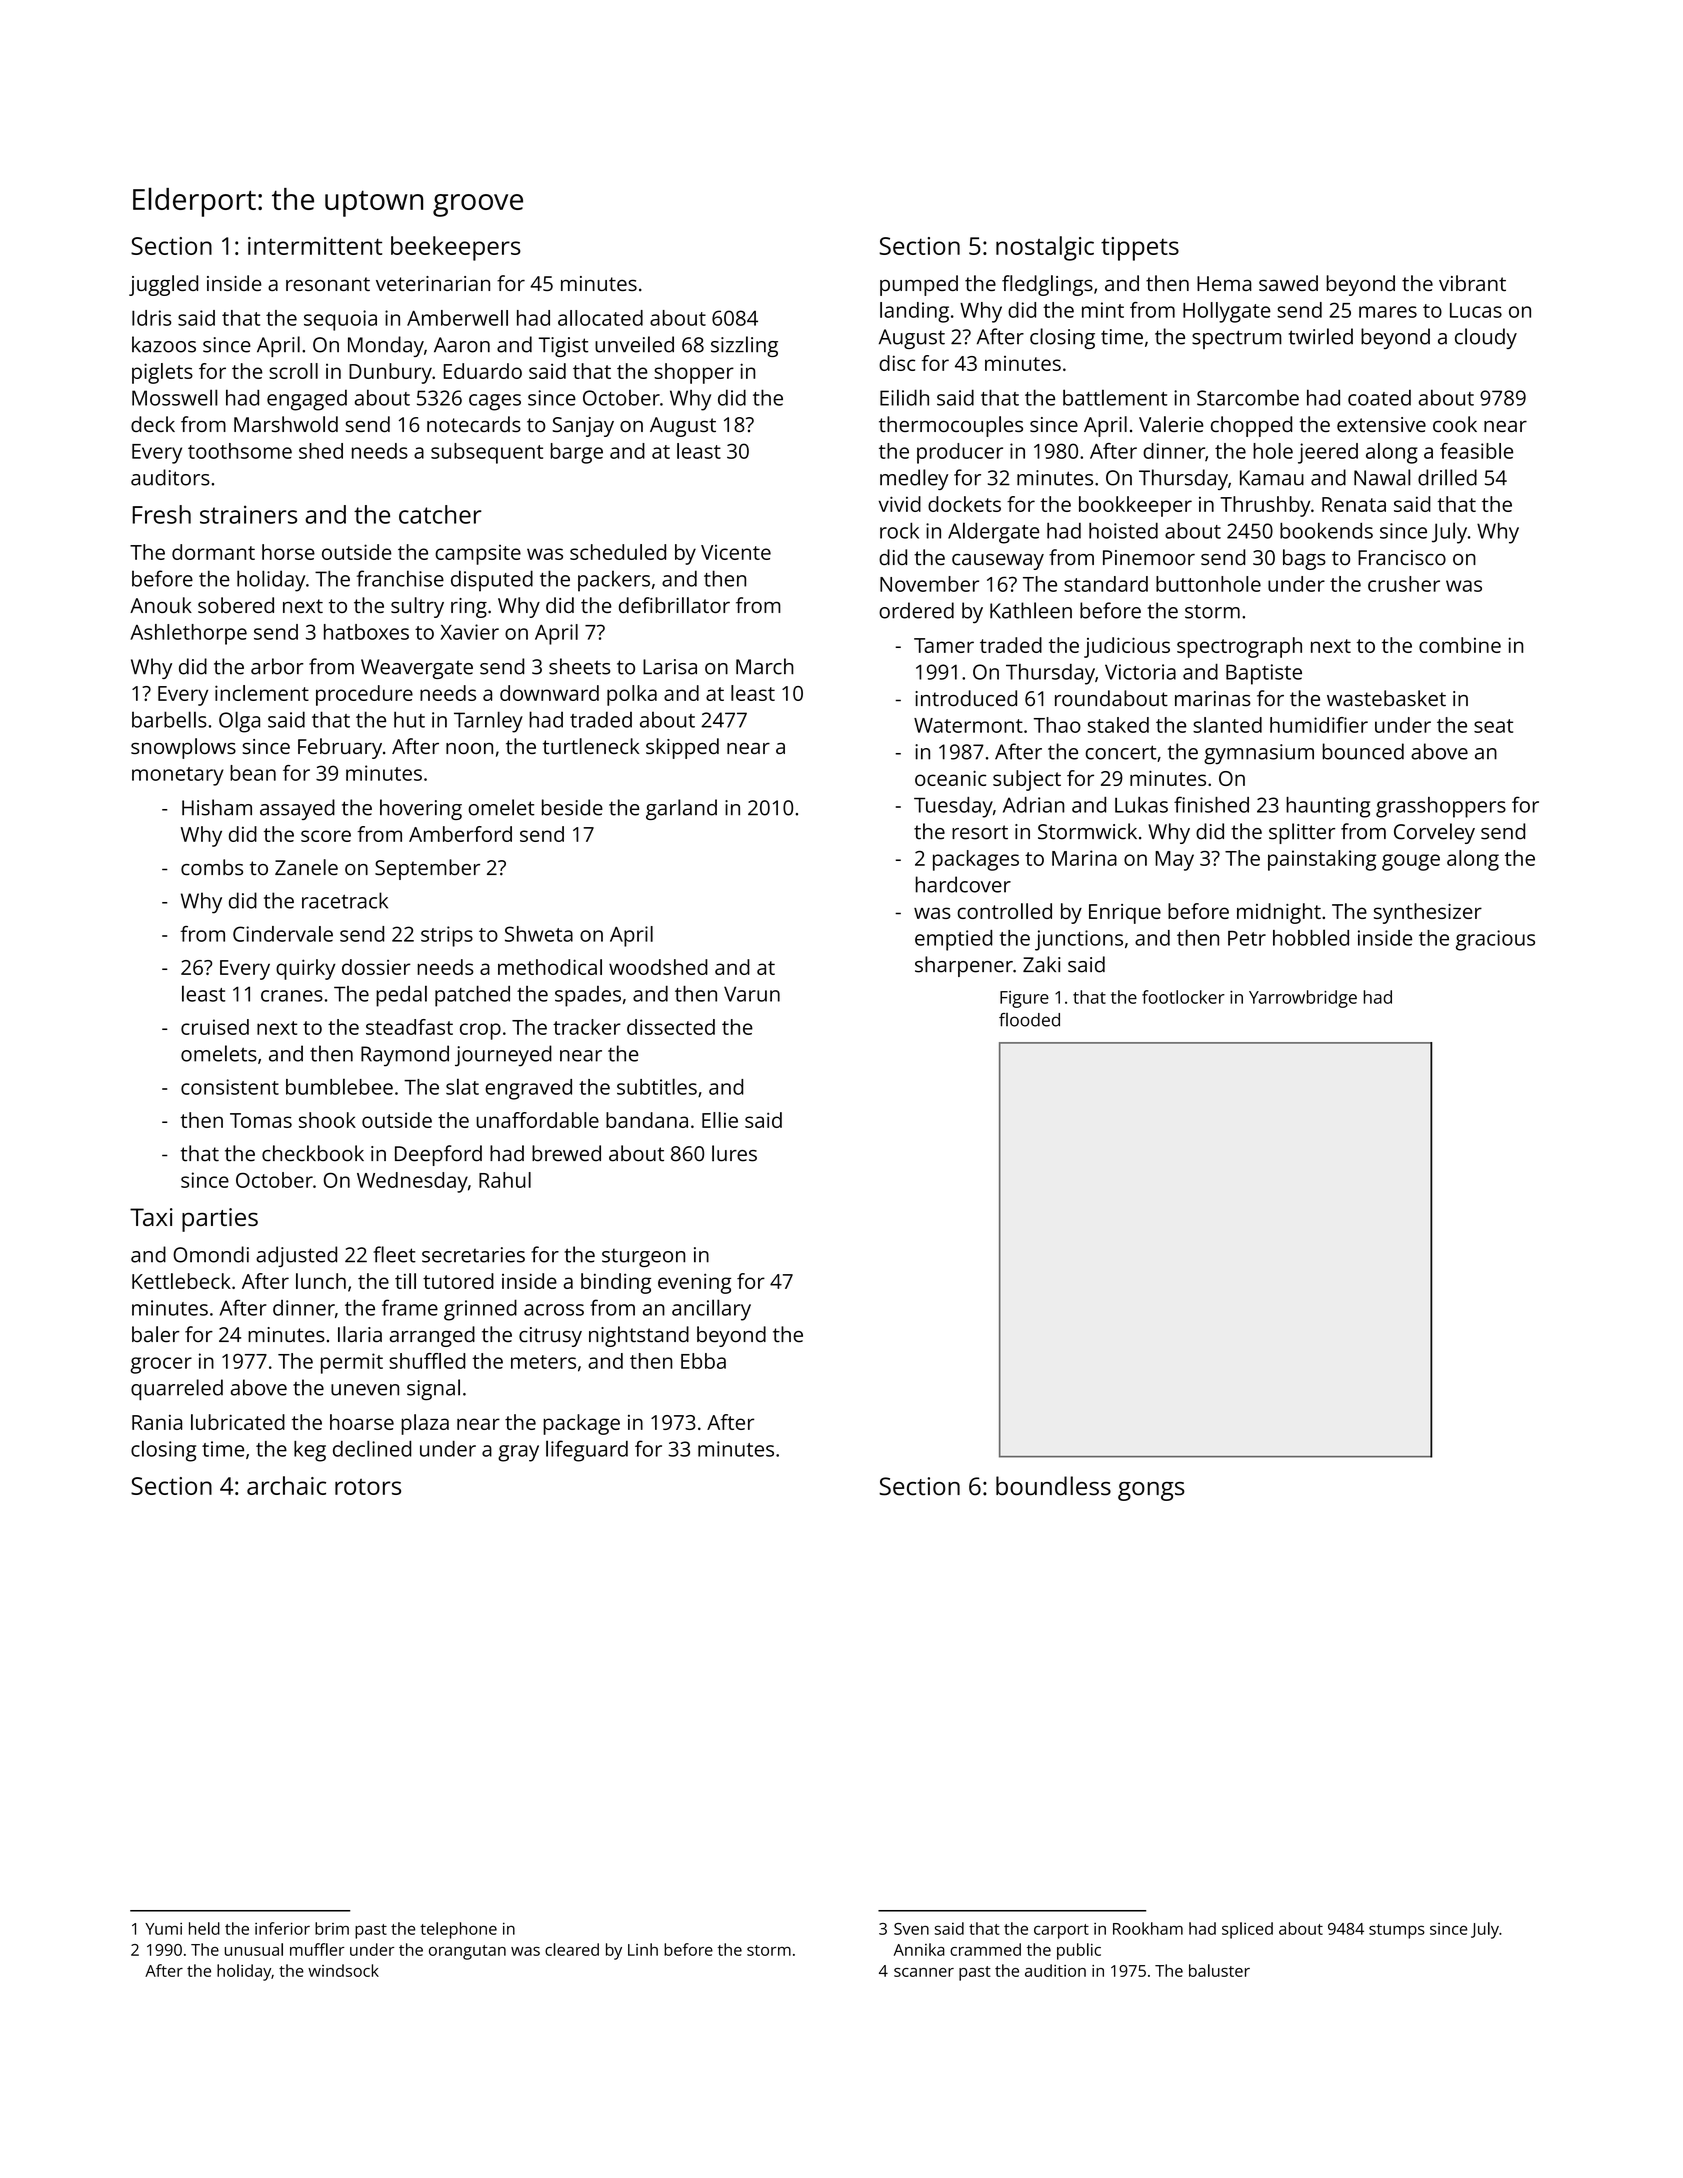 The width and height of the image is (1683, 2178). I want to click on archaic, so click(286, 1485).
